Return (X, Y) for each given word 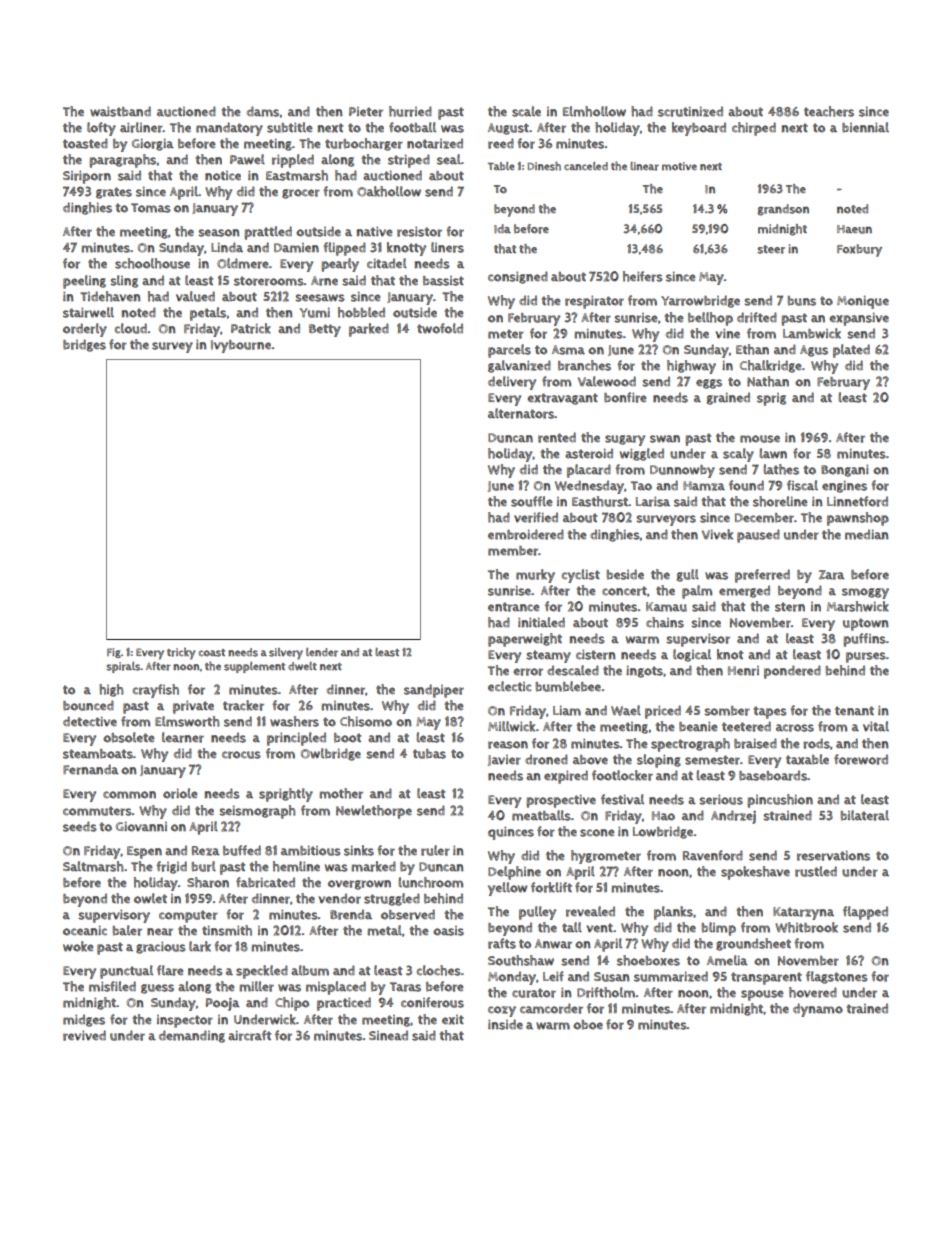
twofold (440, 328)
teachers (829, 111)
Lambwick (812, 333)
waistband (120, 111)
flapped (865, 913)
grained (728, 398)
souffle (532, 501)
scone (597, 833)
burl (204, 866)
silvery (286, 654)
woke (78, 946)
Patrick (251, 328)
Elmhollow (594, 111)
